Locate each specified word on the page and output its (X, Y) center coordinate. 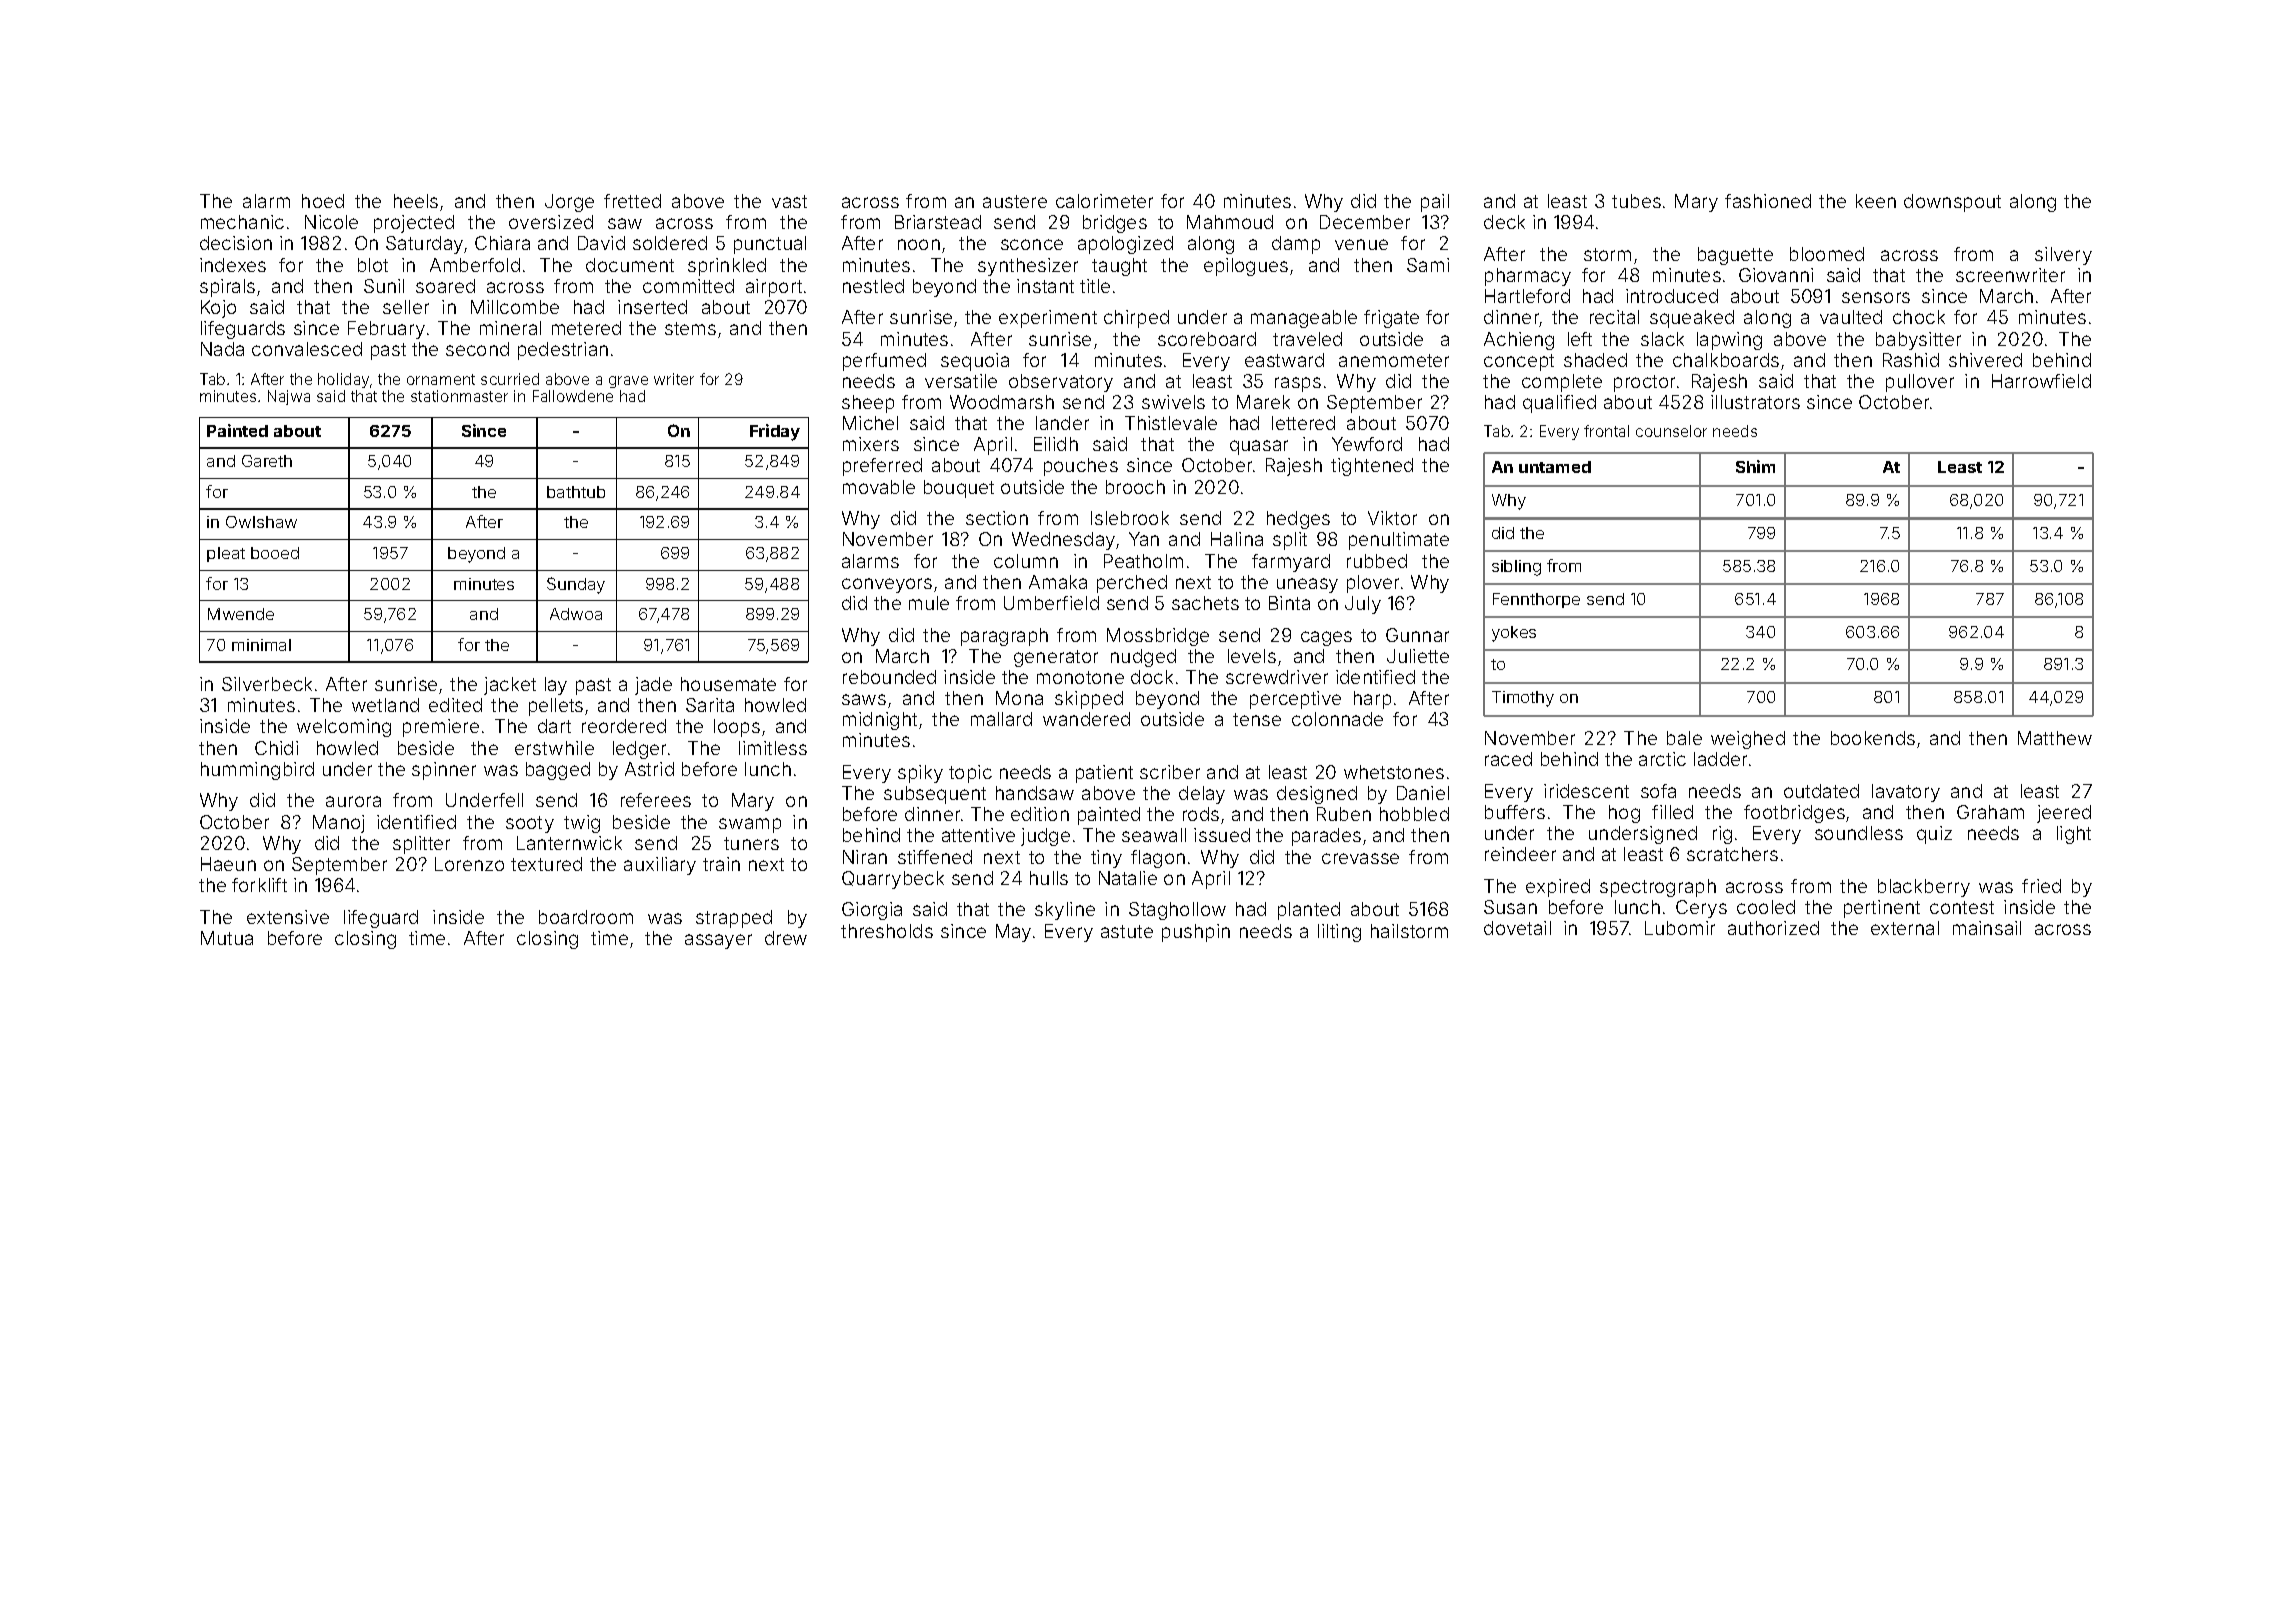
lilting (1339, 933)
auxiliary (660, 866)
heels (416, 201)
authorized (1773, 928)
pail (1435, 203)
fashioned (1768, 201)
